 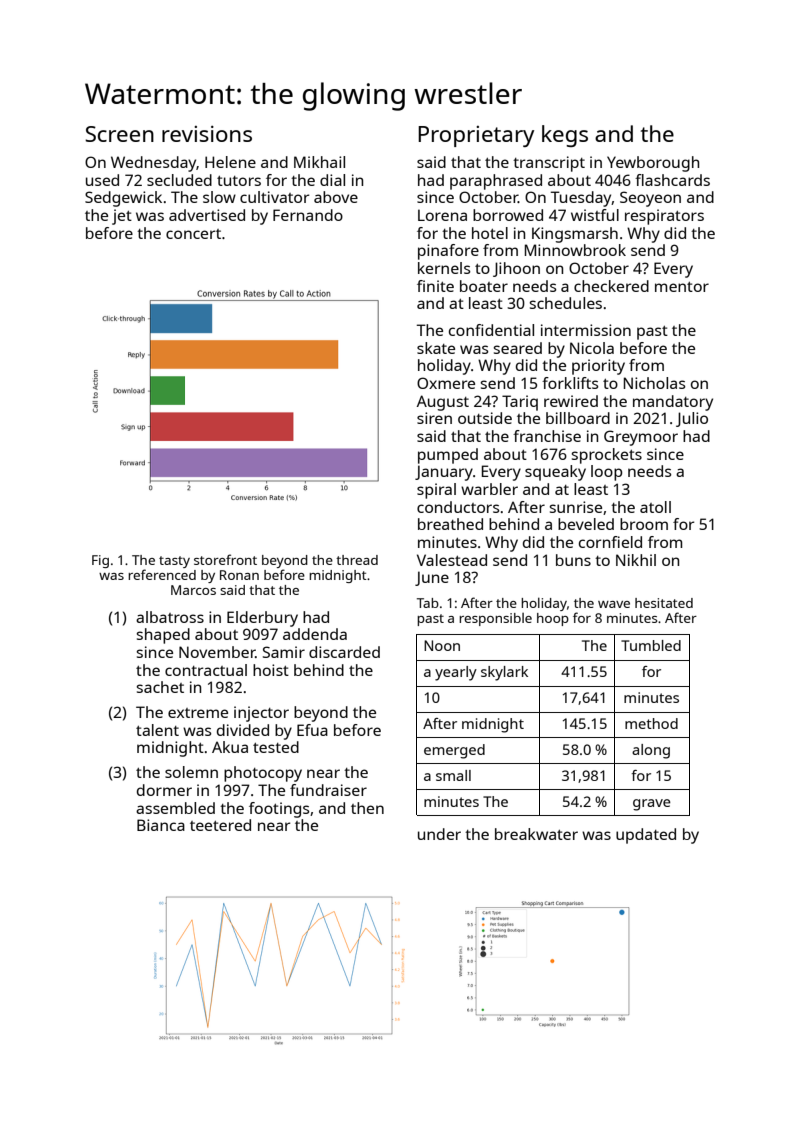 I want to click on Tumbled, so click(x=651, y=645).
